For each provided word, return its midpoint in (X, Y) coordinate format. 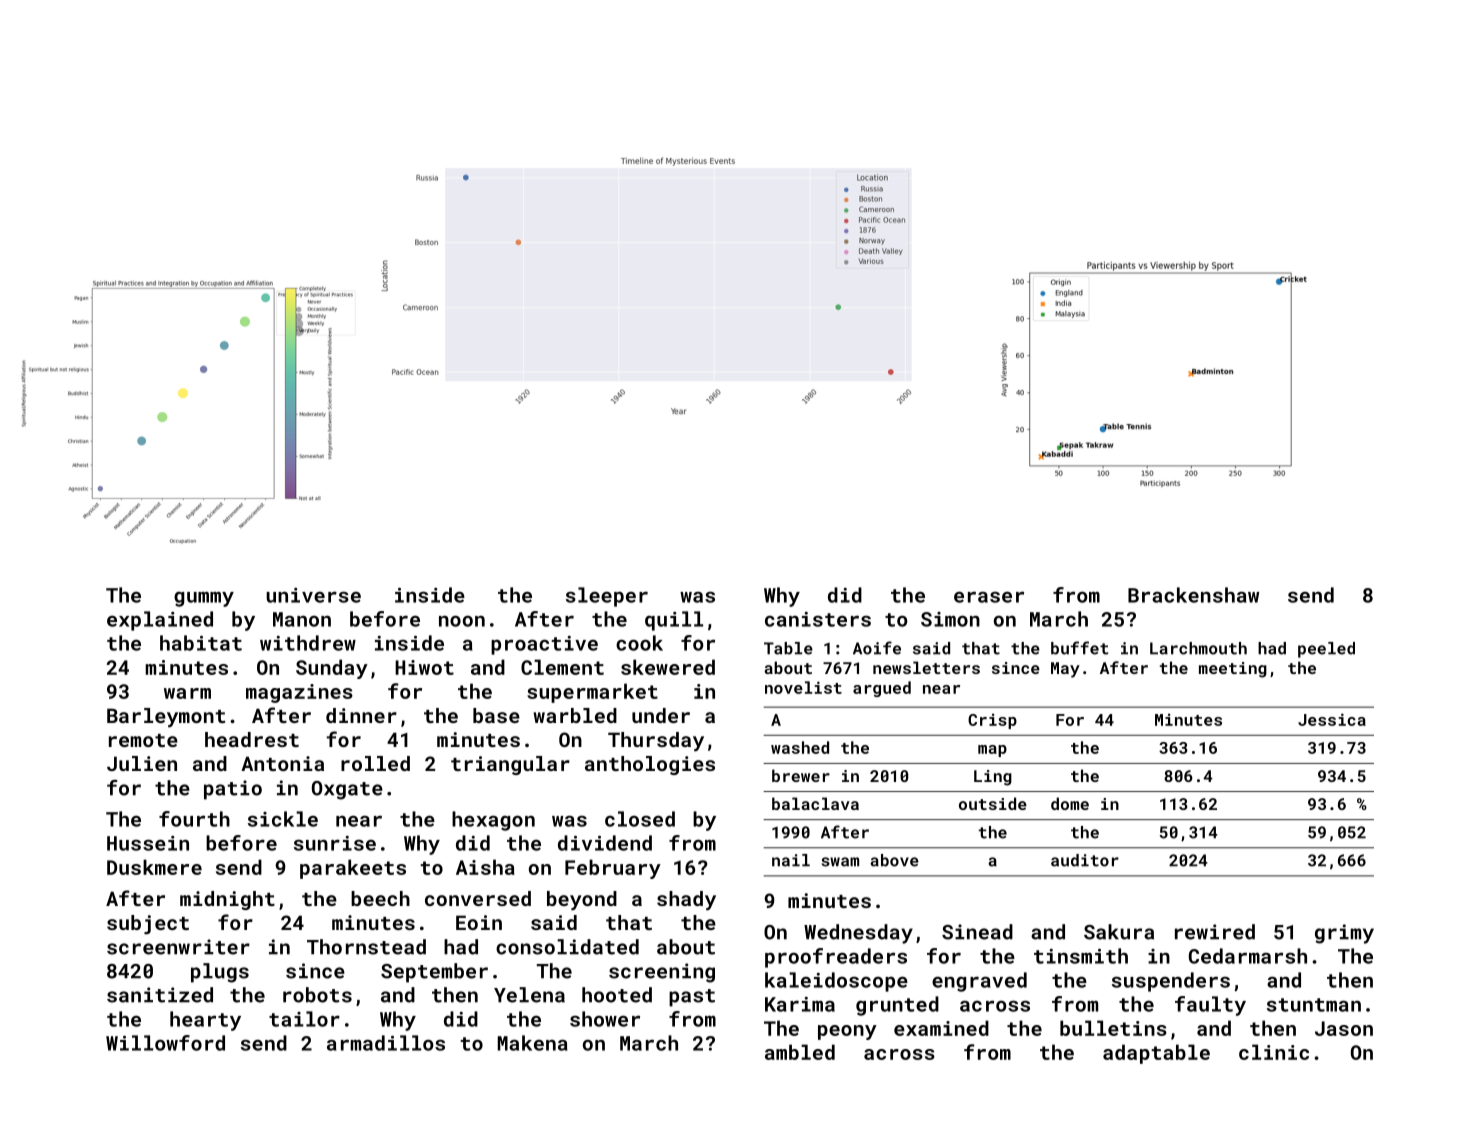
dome (1070, 803)
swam (840, 862)
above (894, 860)
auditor (1085, 860)
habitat (201, 643)
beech (380, 898)
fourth (194, 819)
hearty (205, 1021)
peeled (1326, 650)
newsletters (926, 667)
